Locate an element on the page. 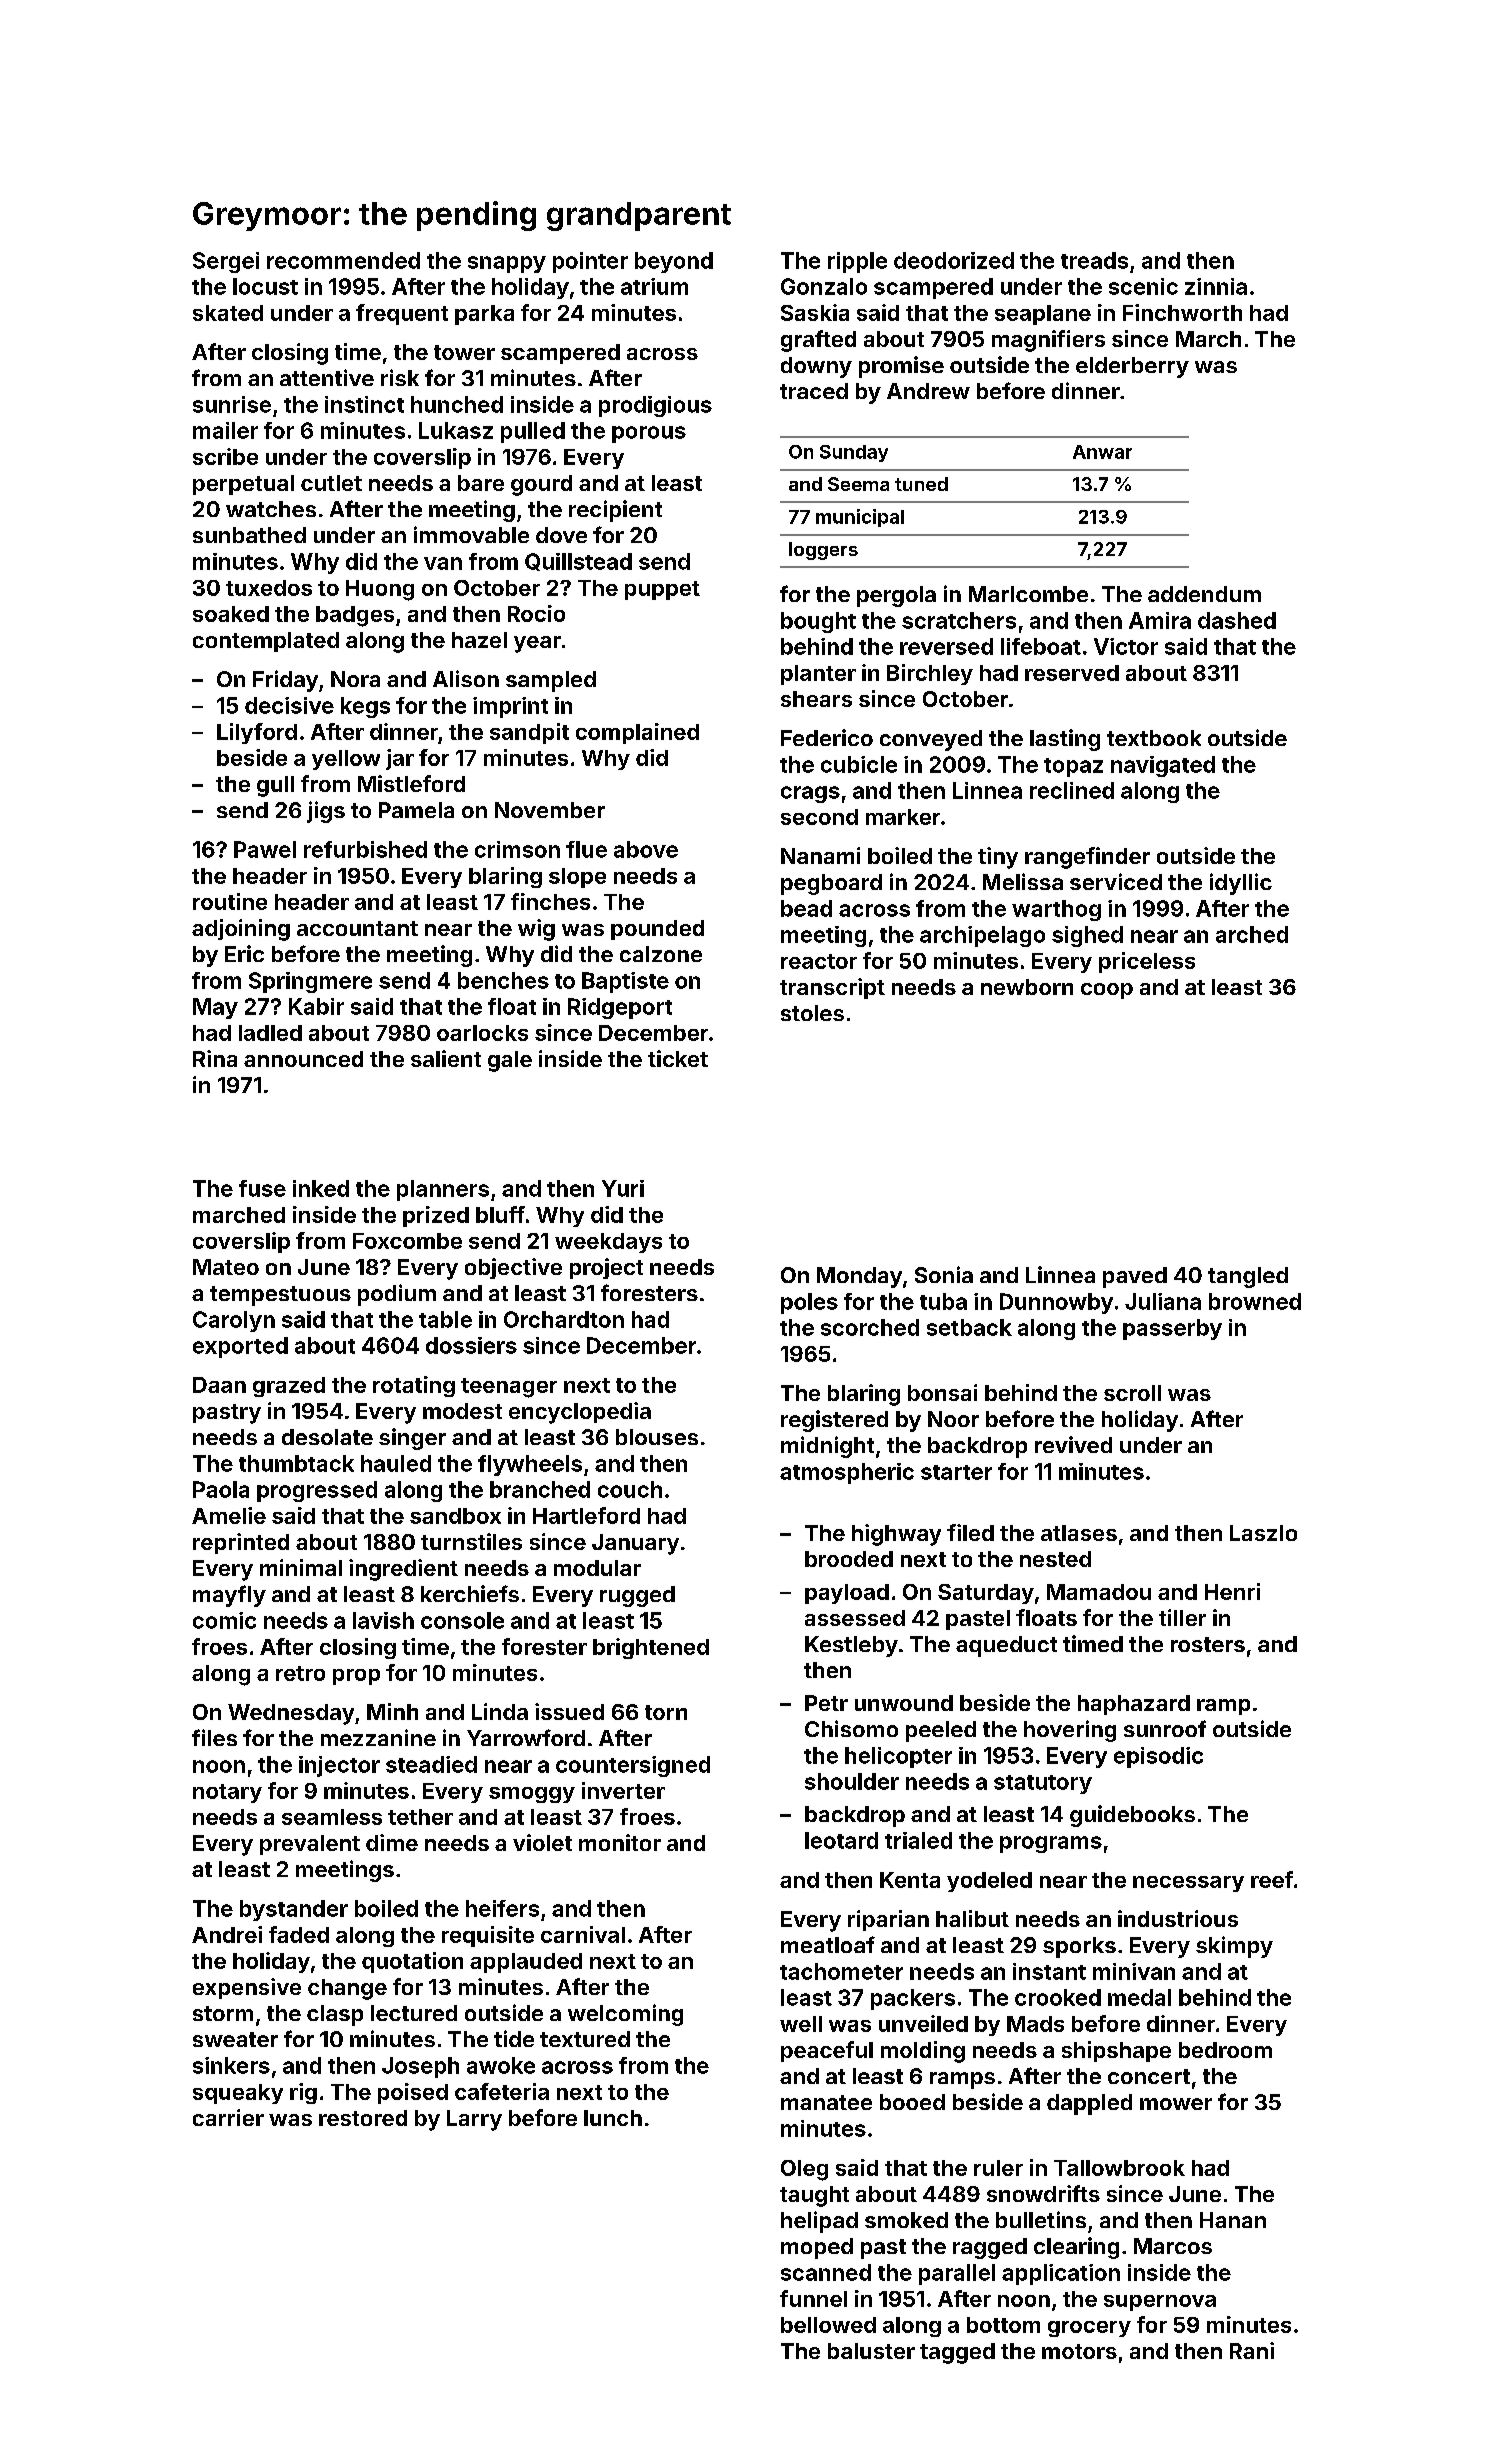 The width and height of the page is (1496, 2464). leotard is located at coordinates (841, 1840).
